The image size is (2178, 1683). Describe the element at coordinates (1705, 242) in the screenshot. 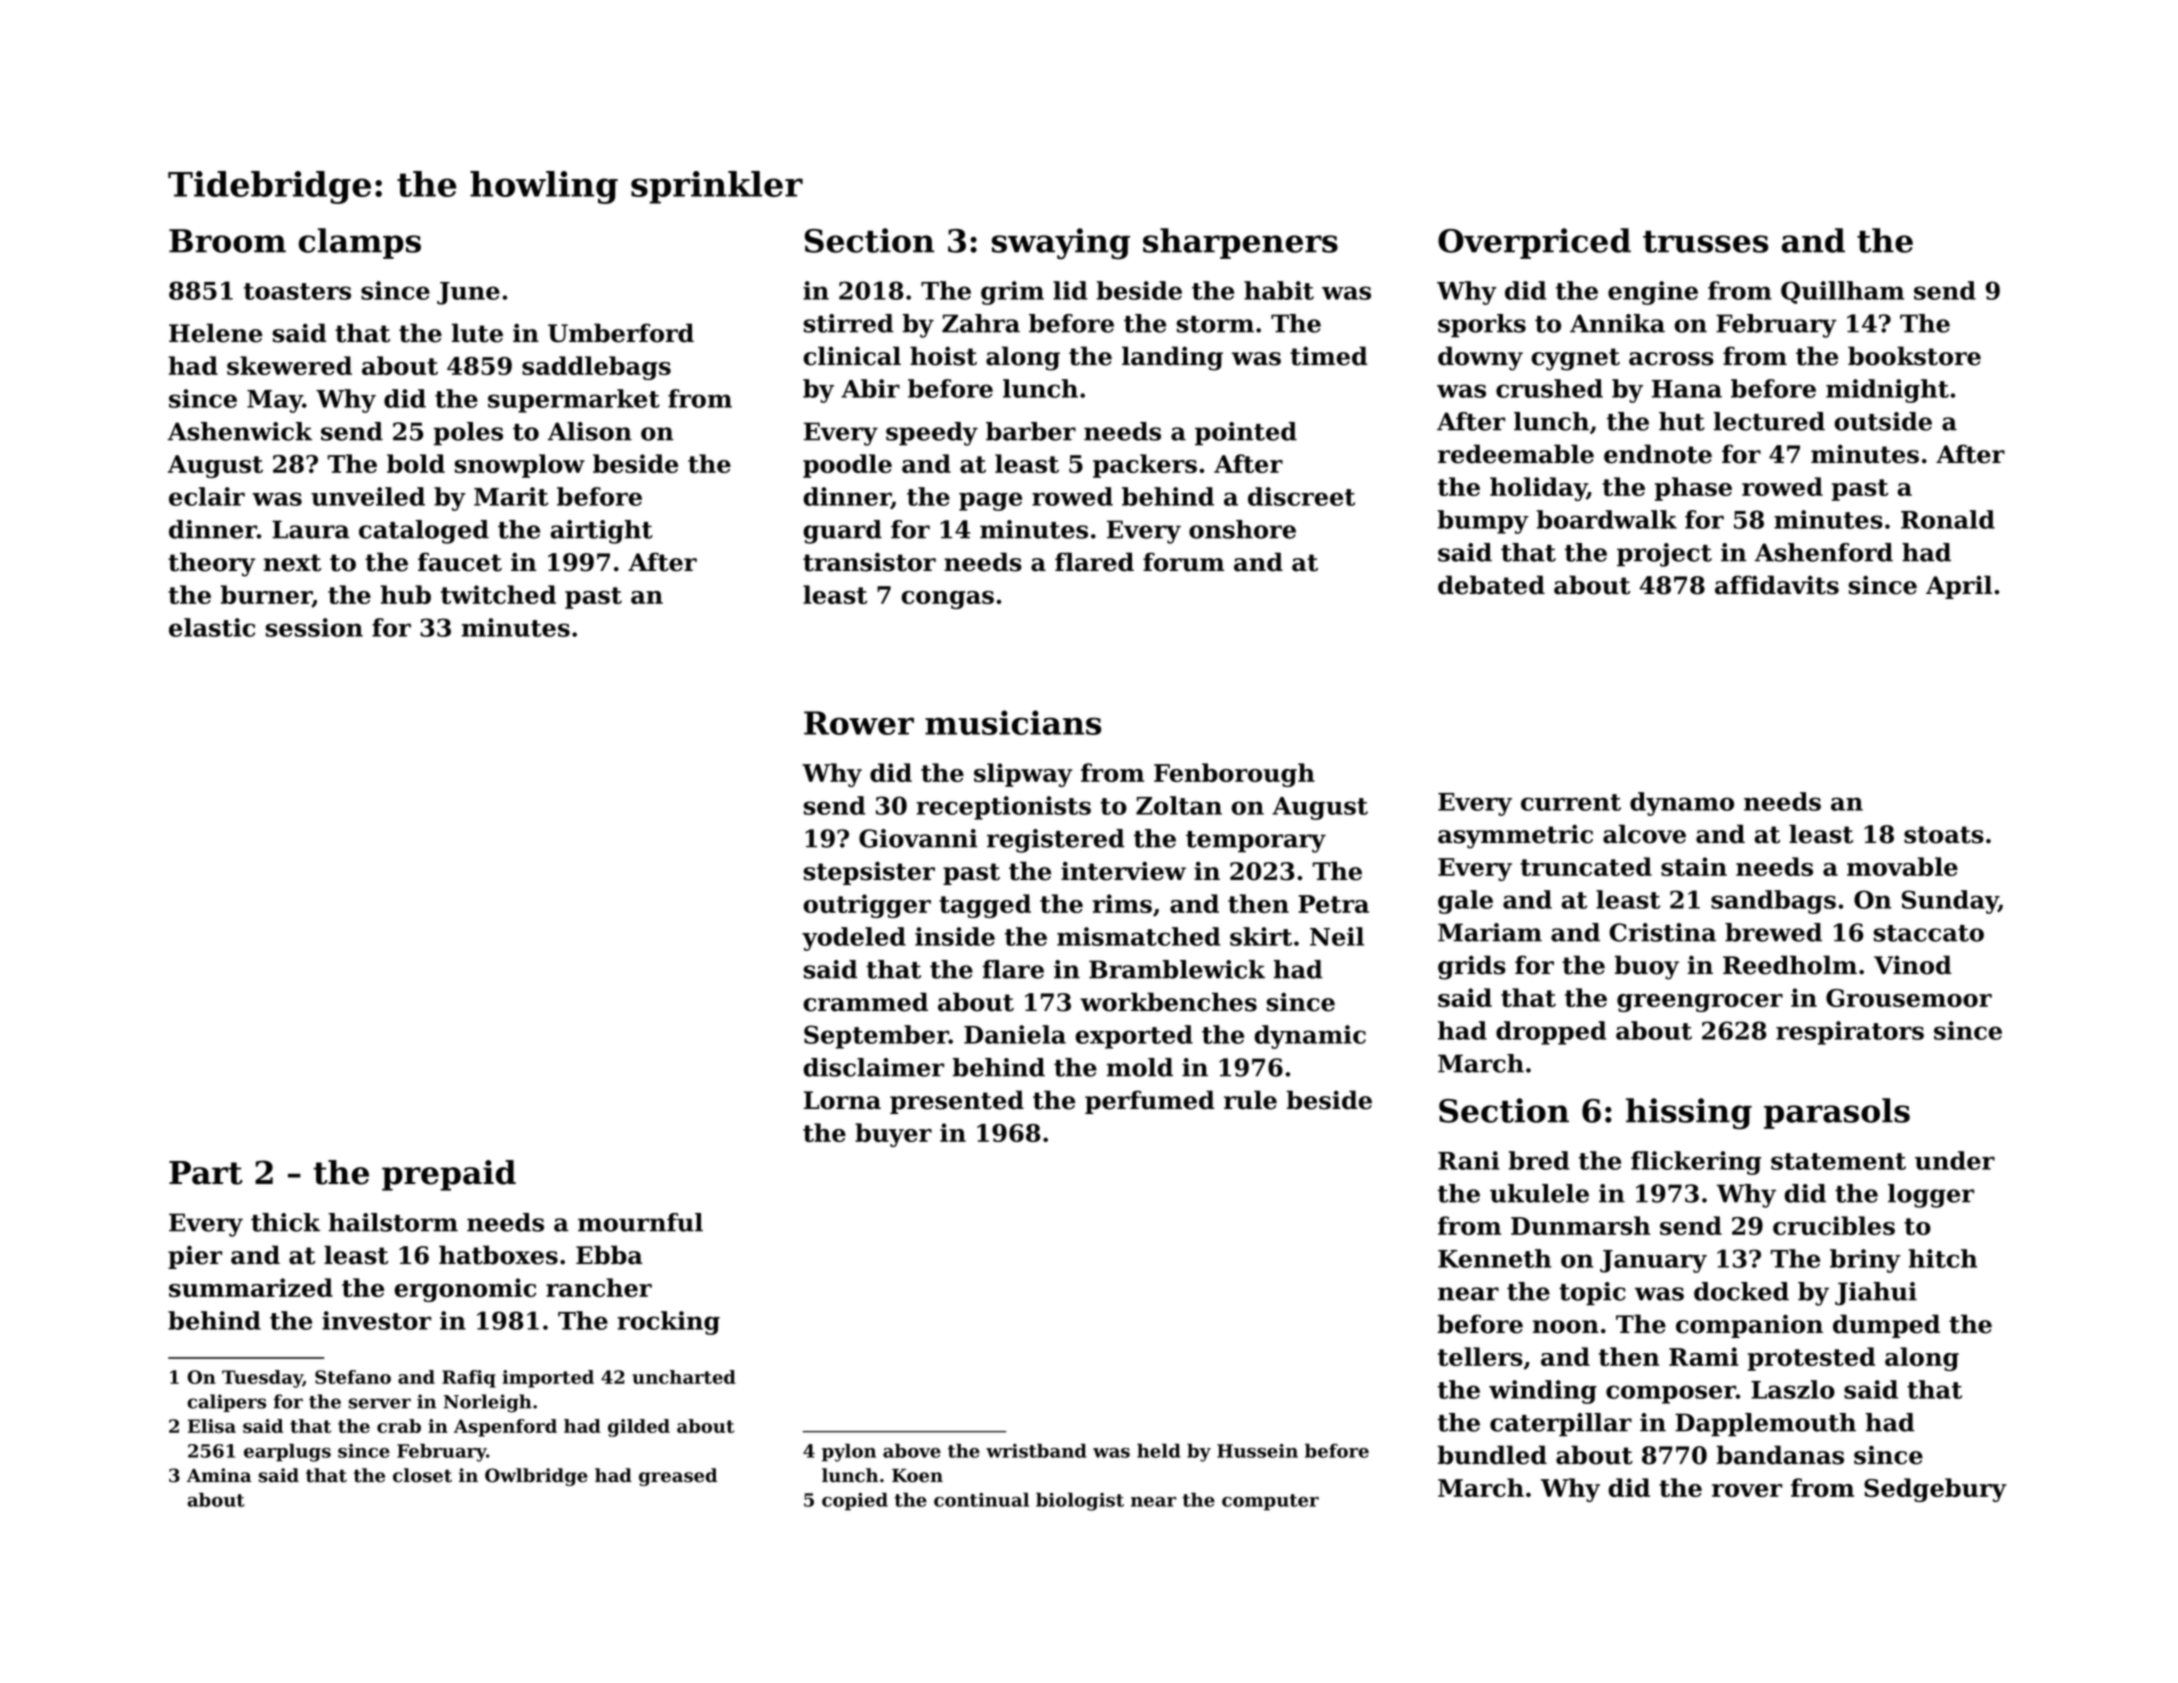

I see `trusses` at that location.
